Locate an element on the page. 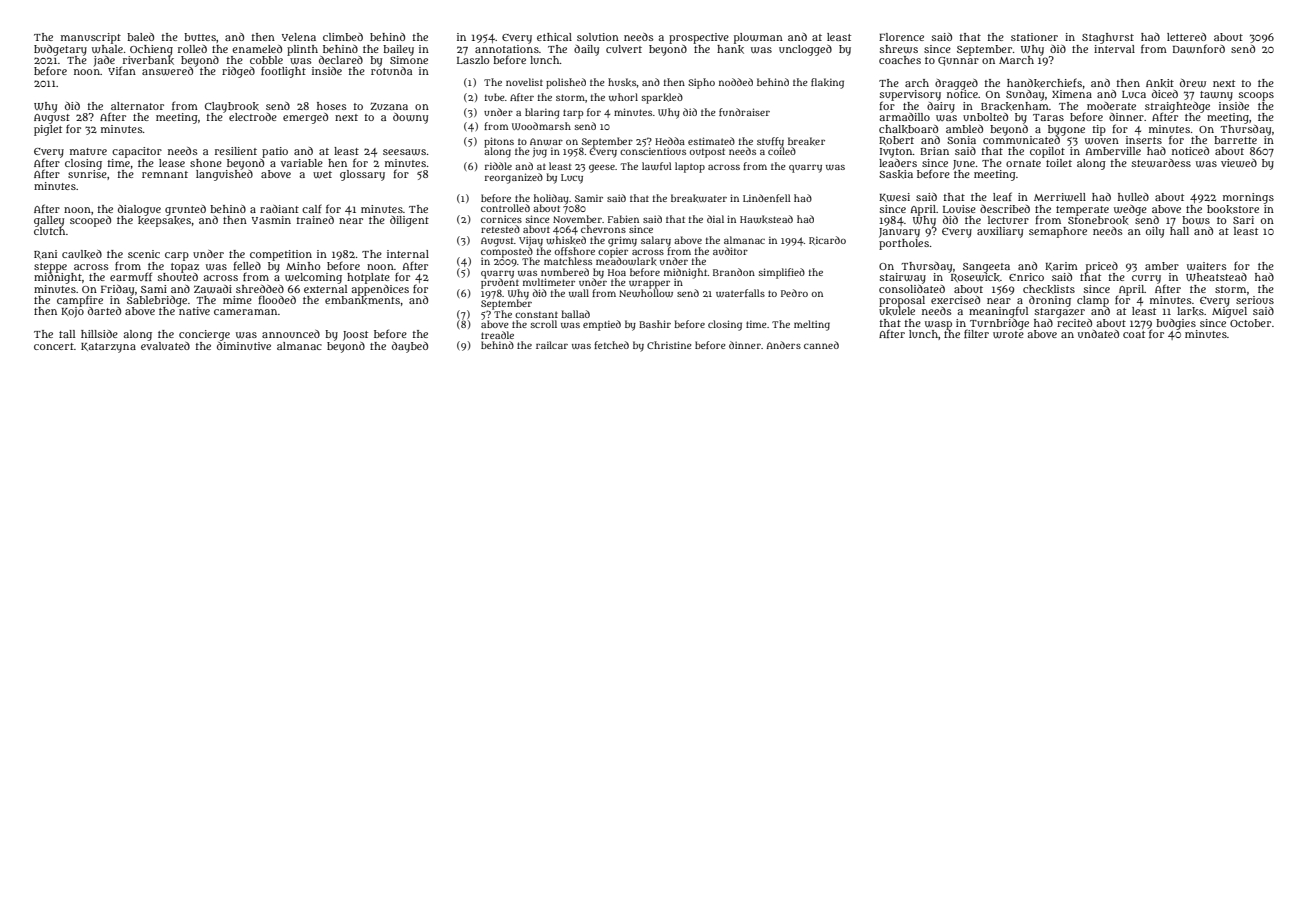  Woodmarsh is located at coordinates (541, 126).
